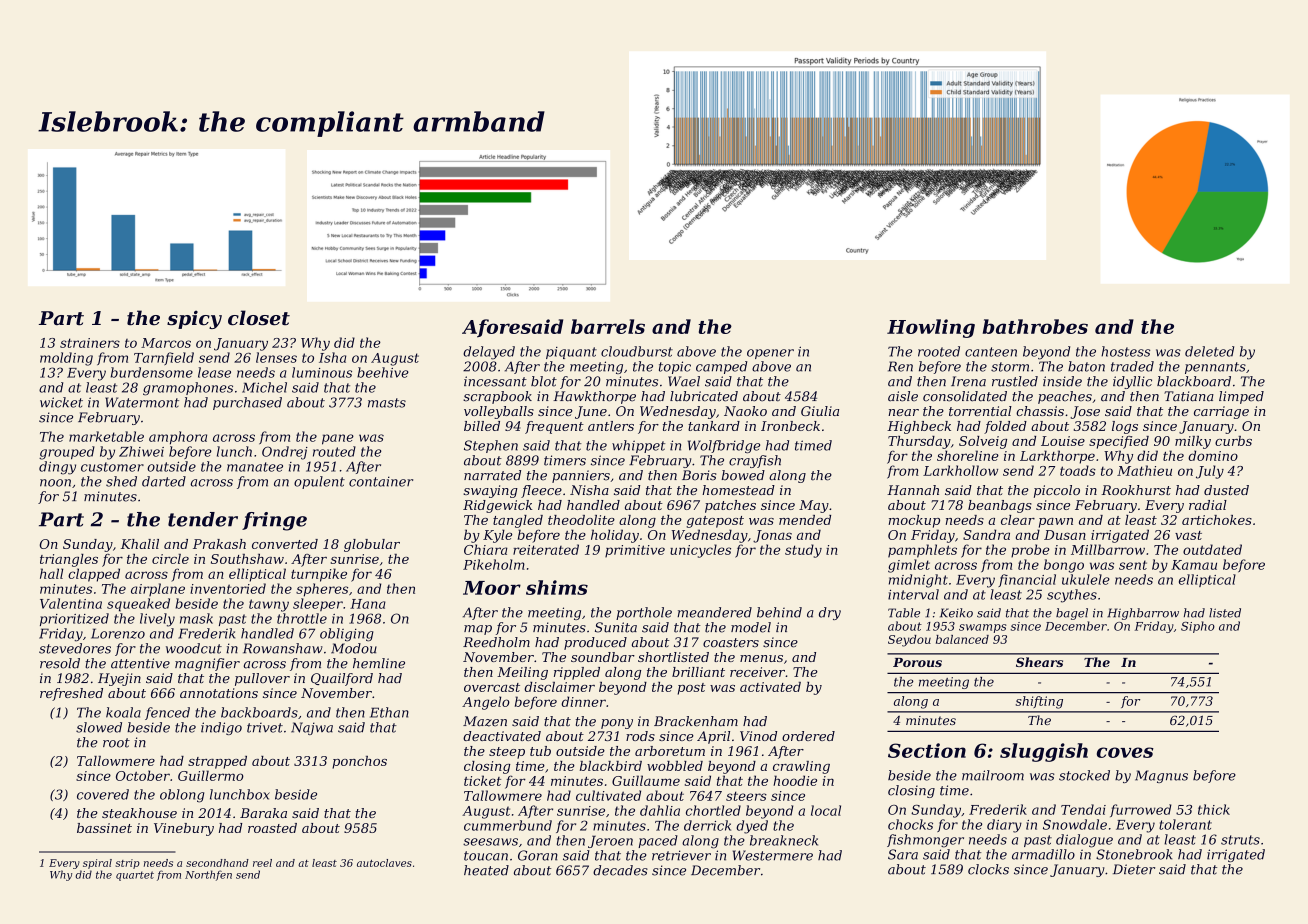 The width and height of the image is (1308, 924). I want to click on secondhand, so click(217, 863).
